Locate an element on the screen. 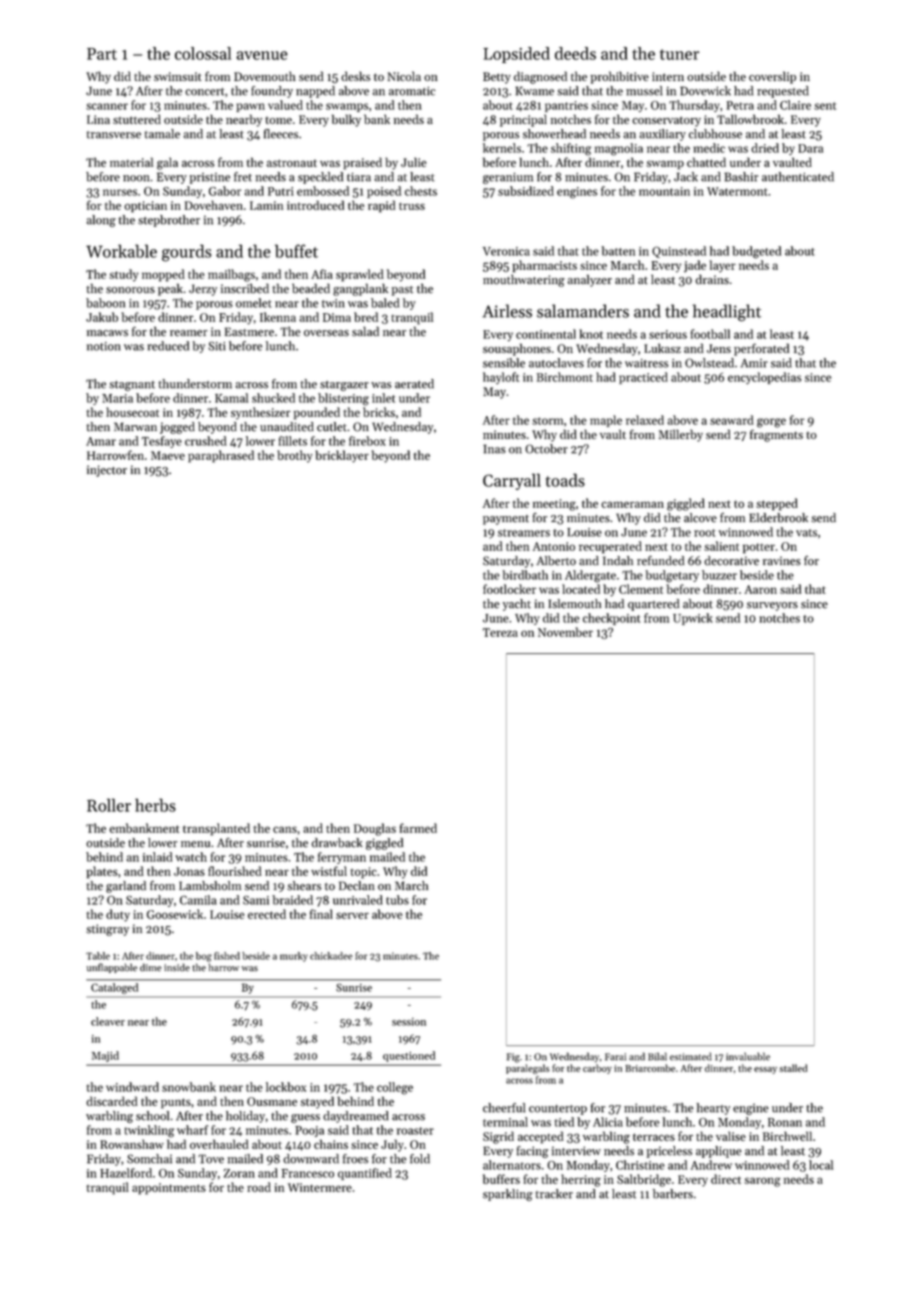 This screenshot has width=924, height=1308. herbs is located at coordinates (155, 805).
